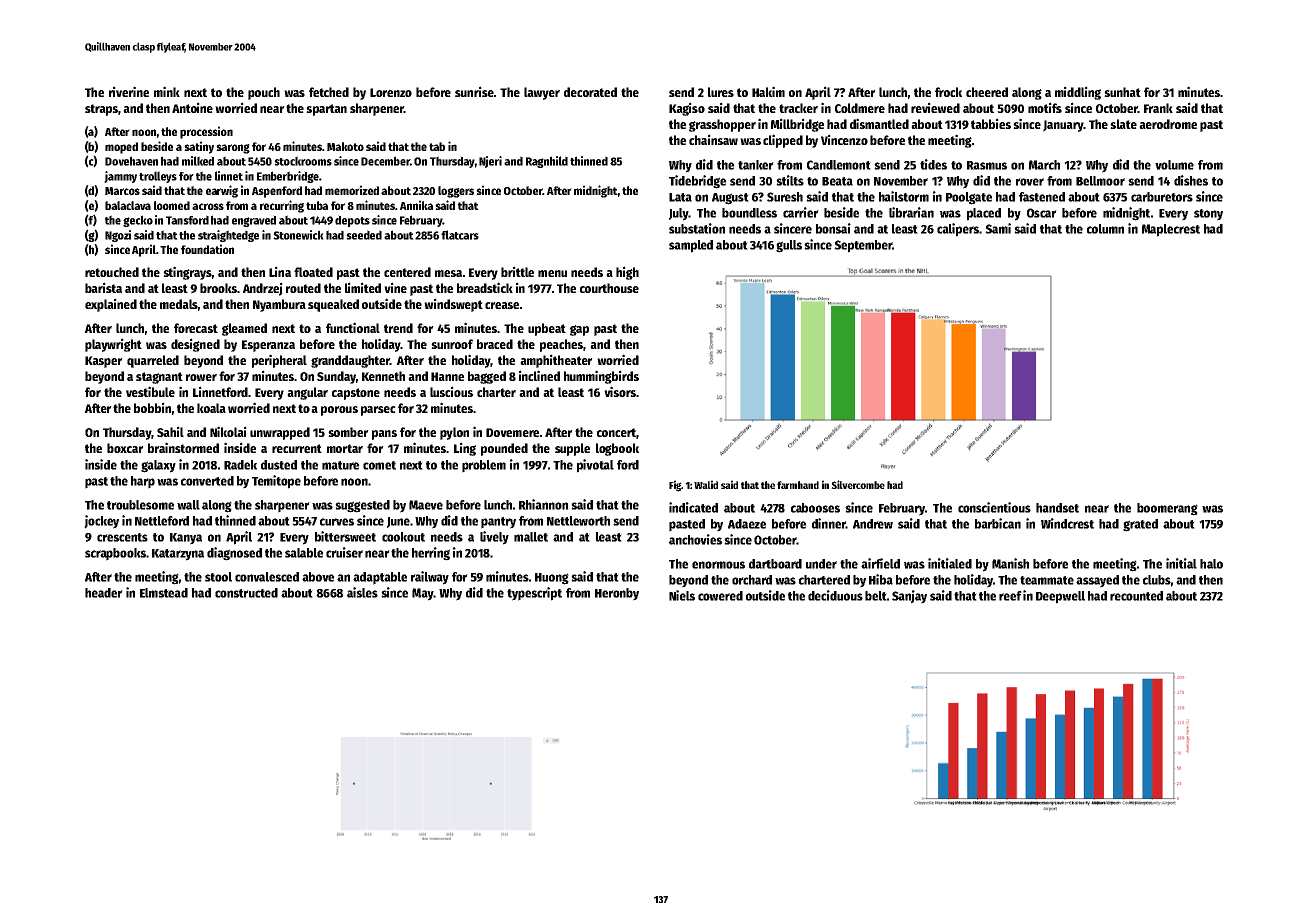 The height and width of the screenshot is (924, 1308). Describe the element at coordinates (111, 305) in the screenshot. I see `explained` at that location.
